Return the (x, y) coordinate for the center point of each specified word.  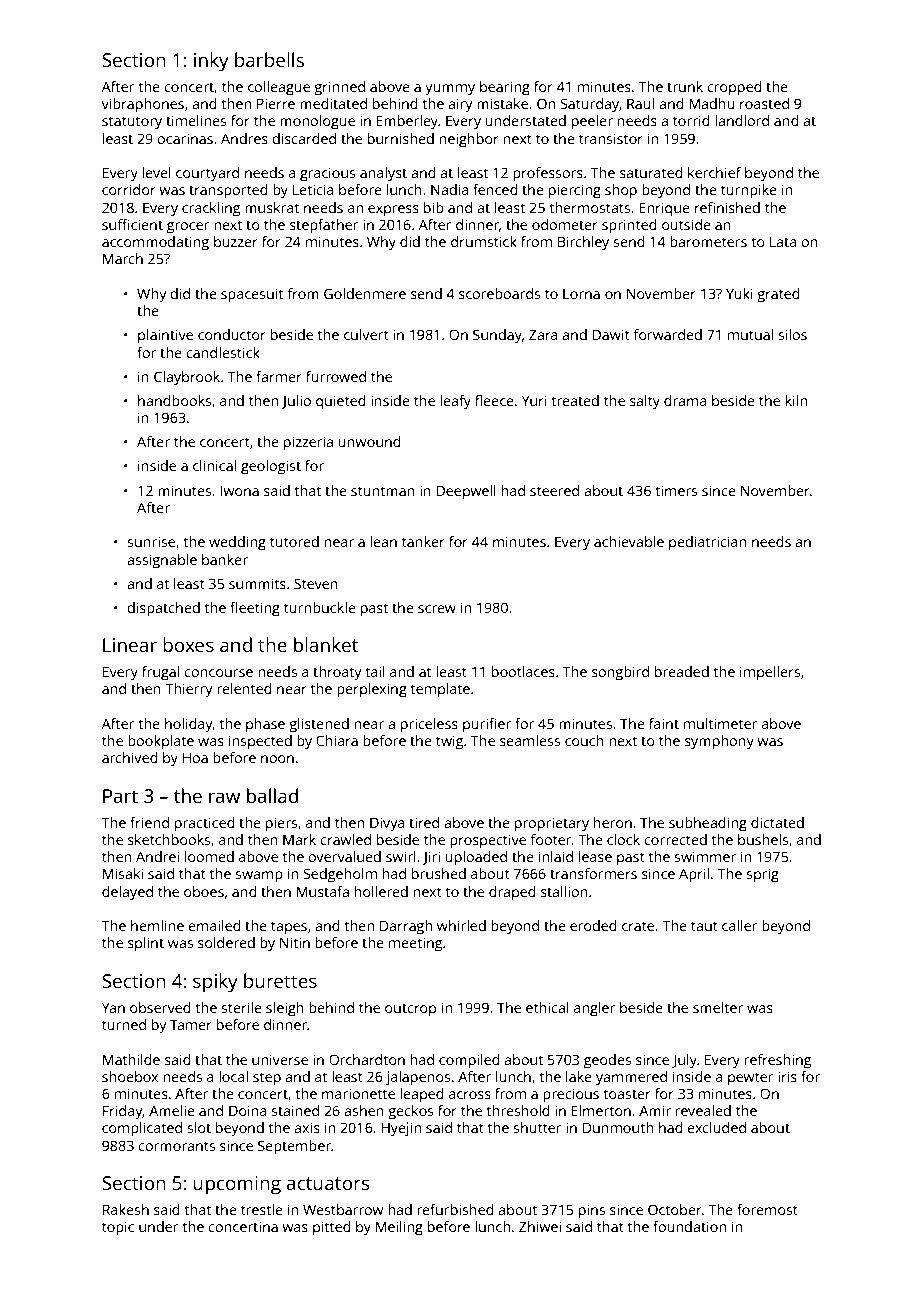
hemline (157, 925)
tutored (294, 541)
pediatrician (707, 543)
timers (676, 490)
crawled (345, 839)
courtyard (207, 174)
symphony (719, 742)
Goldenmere (365, 293)
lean (383, 541)
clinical (214, 465)
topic (118, 1228)
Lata (783, 241)
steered (554, 490)
